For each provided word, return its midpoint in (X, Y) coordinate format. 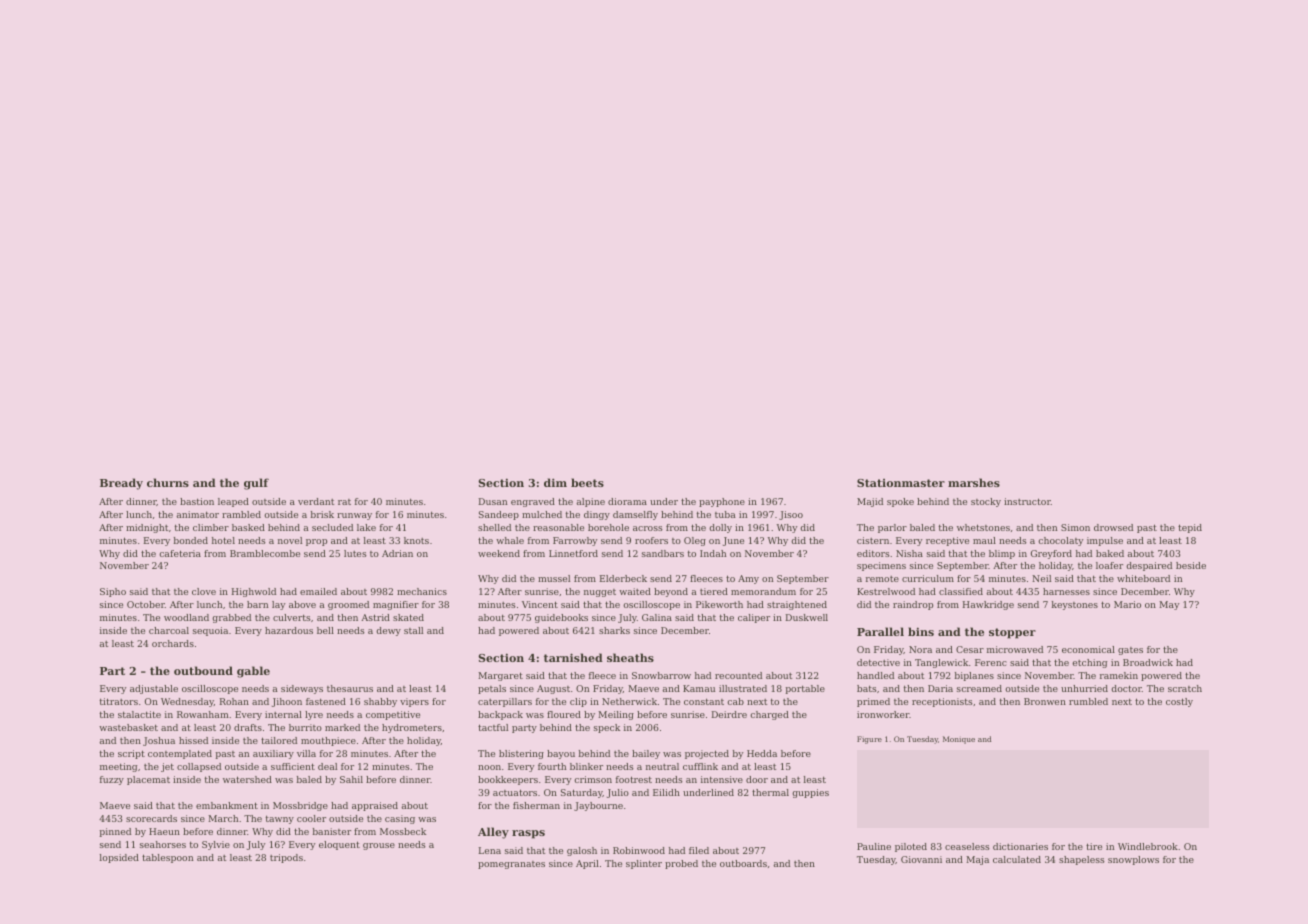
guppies (810, 793)
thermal (770, 792)
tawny (280, 819)
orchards (173, 643)
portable (805, 689)
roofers (651, 540)
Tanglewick (941, 663)
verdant (316, 501)
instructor (1027, 501)
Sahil (351, 779)
